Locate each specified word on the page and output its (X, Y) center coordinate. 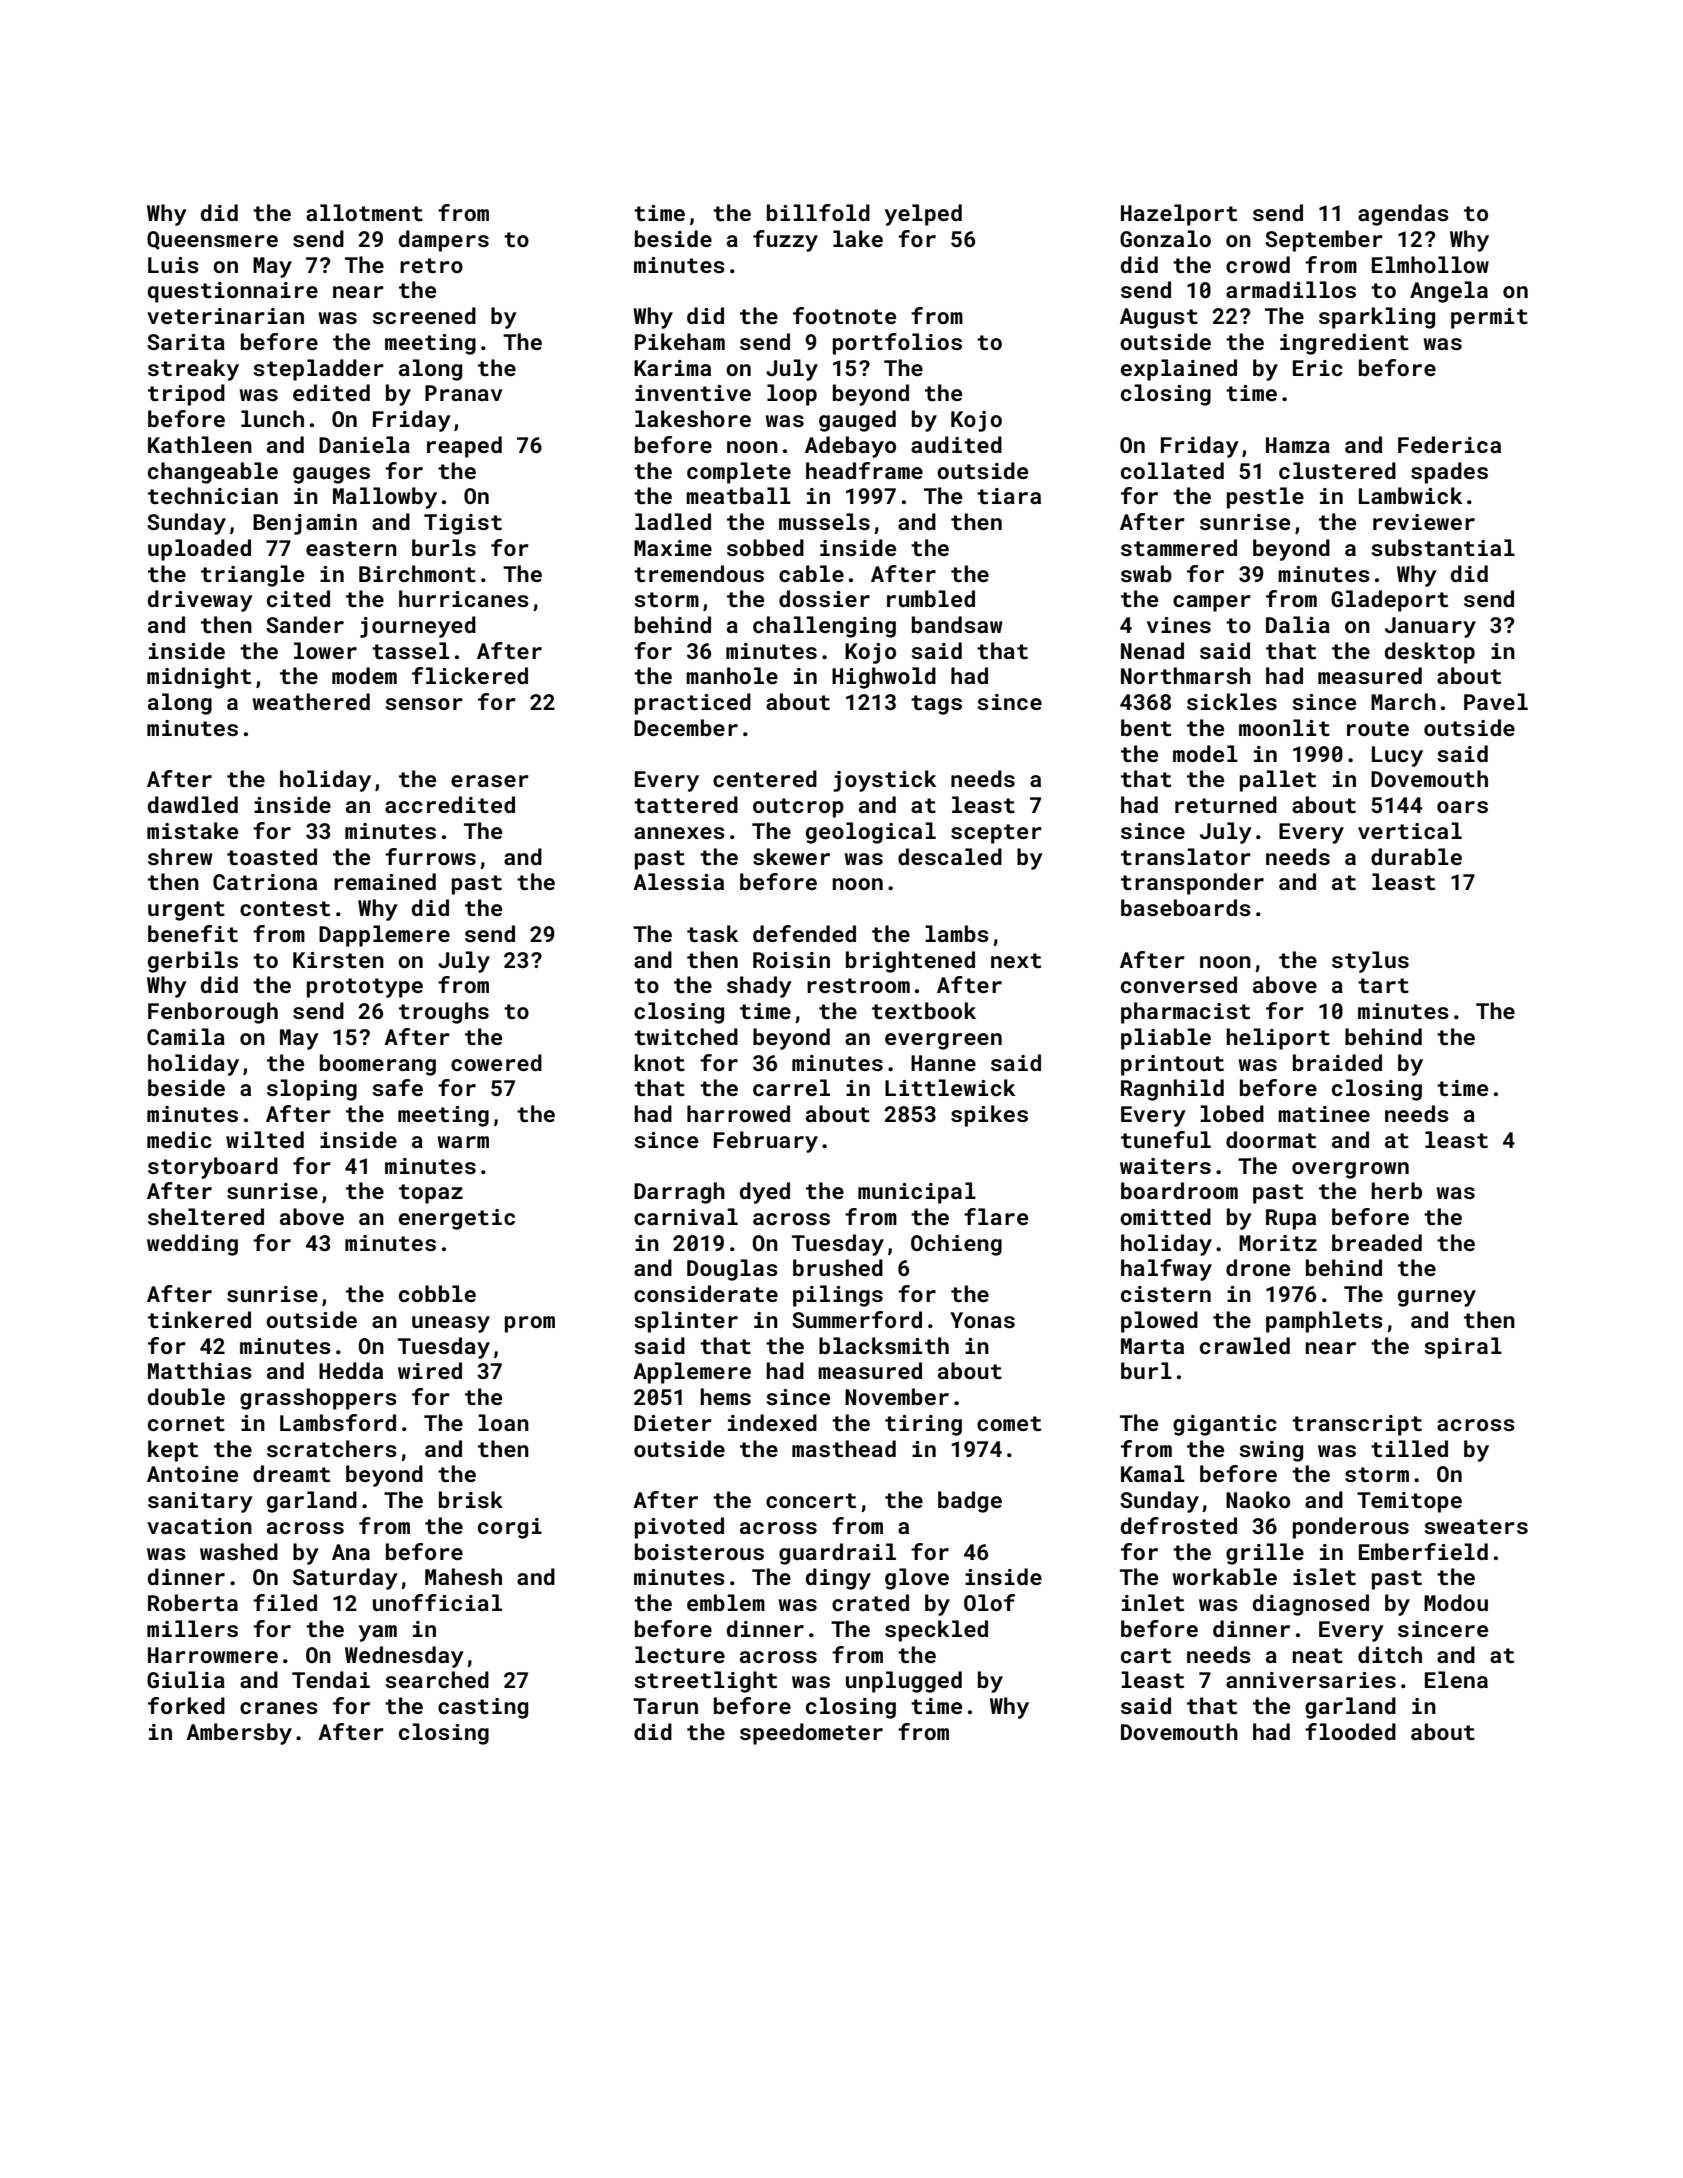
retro (431, 265)
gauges (331, 475)
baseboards (1186, 907)
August (1159, 318)
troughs (444, 1013)
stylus (1370, 962)
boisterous (699, 1551)
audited (956, 444)
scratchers (332, 1448)
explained (1179, 370)
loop (792, 395)
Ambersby (239, 1734)
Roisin (791, 960)
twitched (686, 1036)
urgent (186, 911)
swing (1271, 1451)
